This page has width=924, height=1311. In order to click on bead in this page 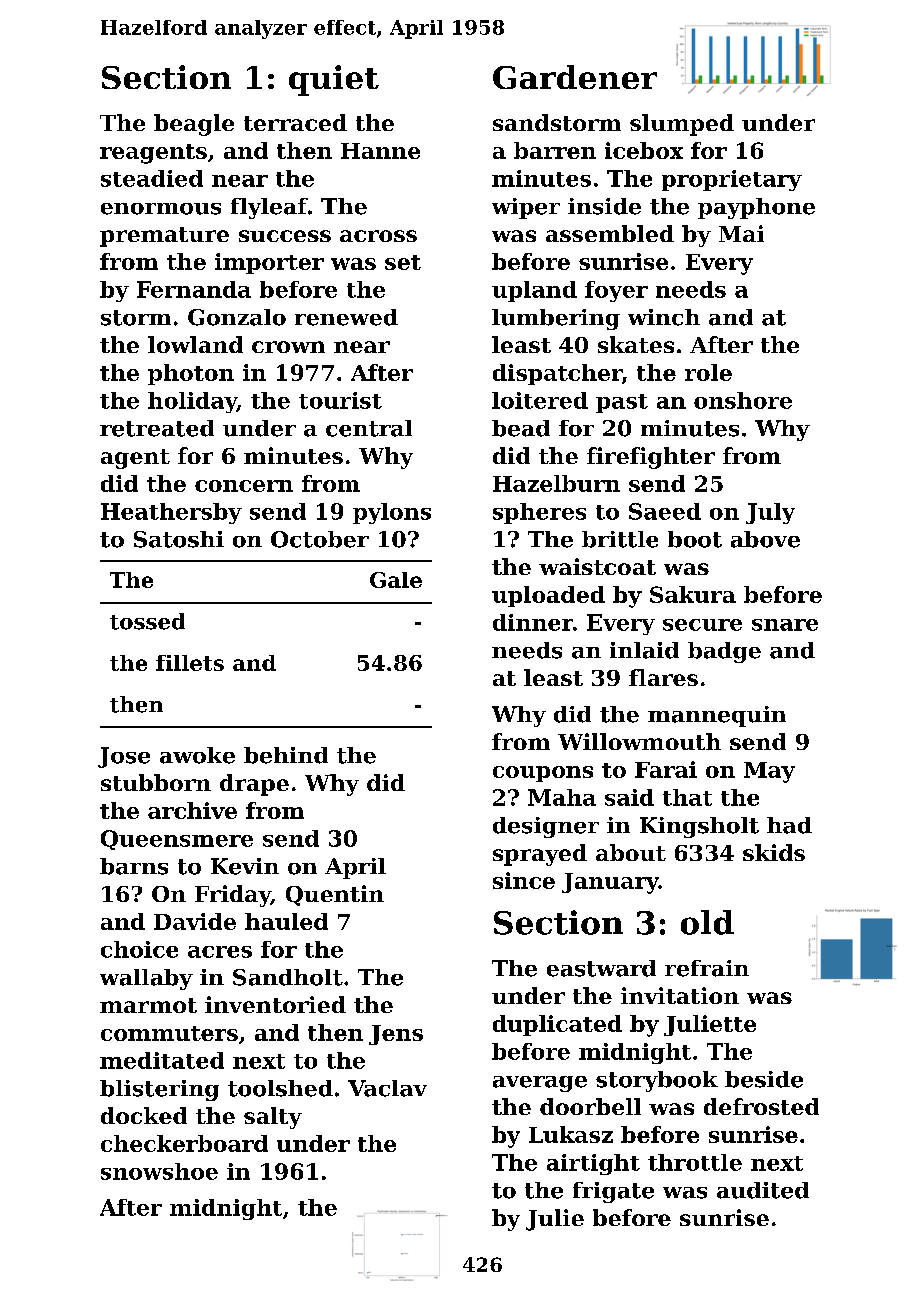, I will do `click(521, 428)`.
